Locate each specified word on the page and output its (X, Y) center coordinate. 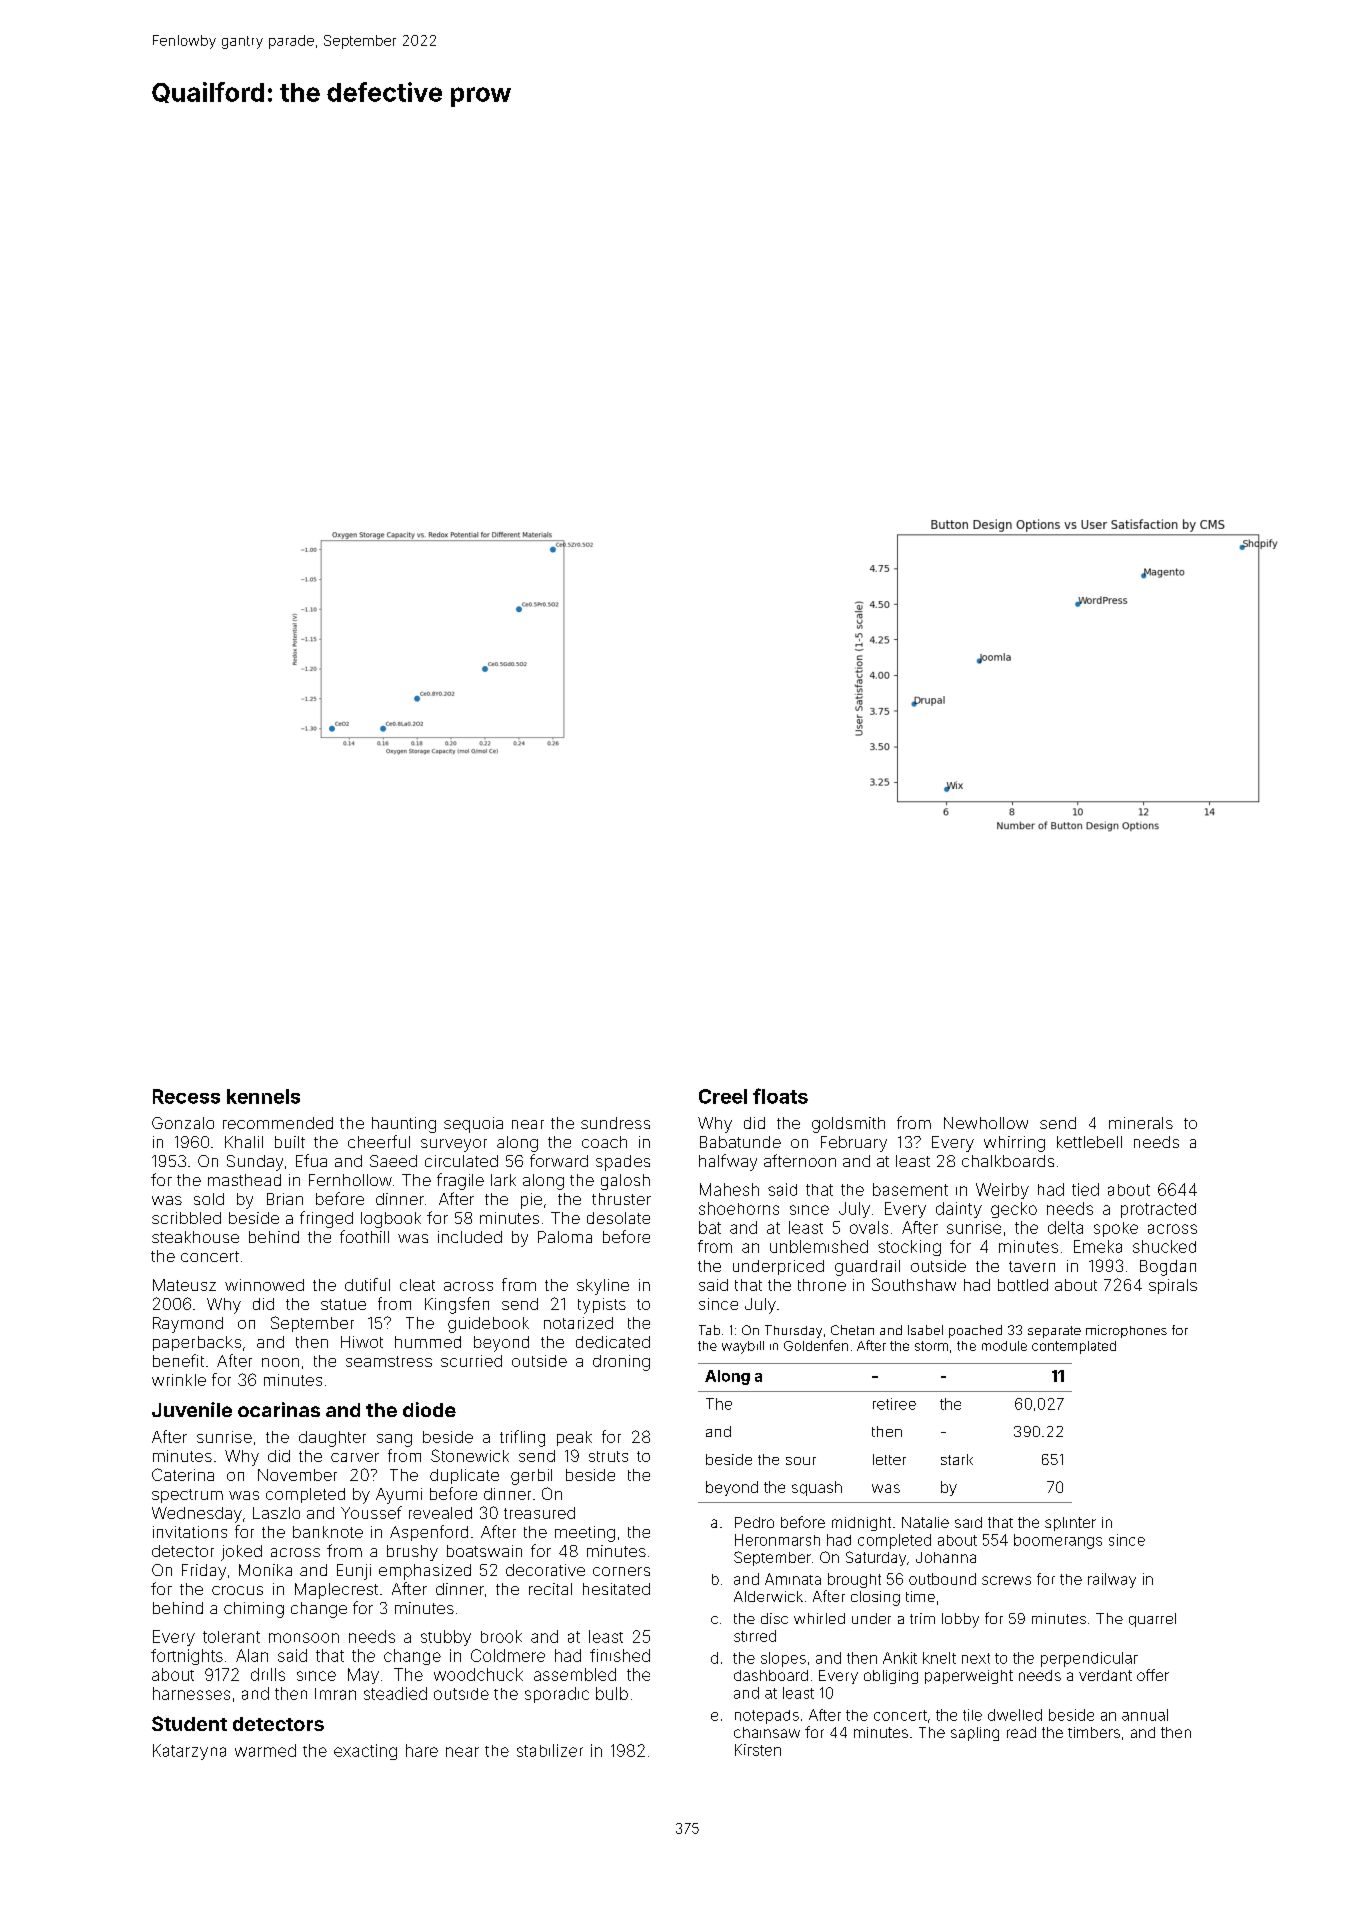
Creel (723, 1096)
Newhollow (986, 1123)
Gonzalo (183, 1123)
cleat (417, 1285)
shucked (1164, 1246)
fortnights (187, 1657)
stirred (755, 1636)
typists (602, 1306)
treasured (539, 1513)
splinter (1070, 1524)
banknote (328, 1532)
